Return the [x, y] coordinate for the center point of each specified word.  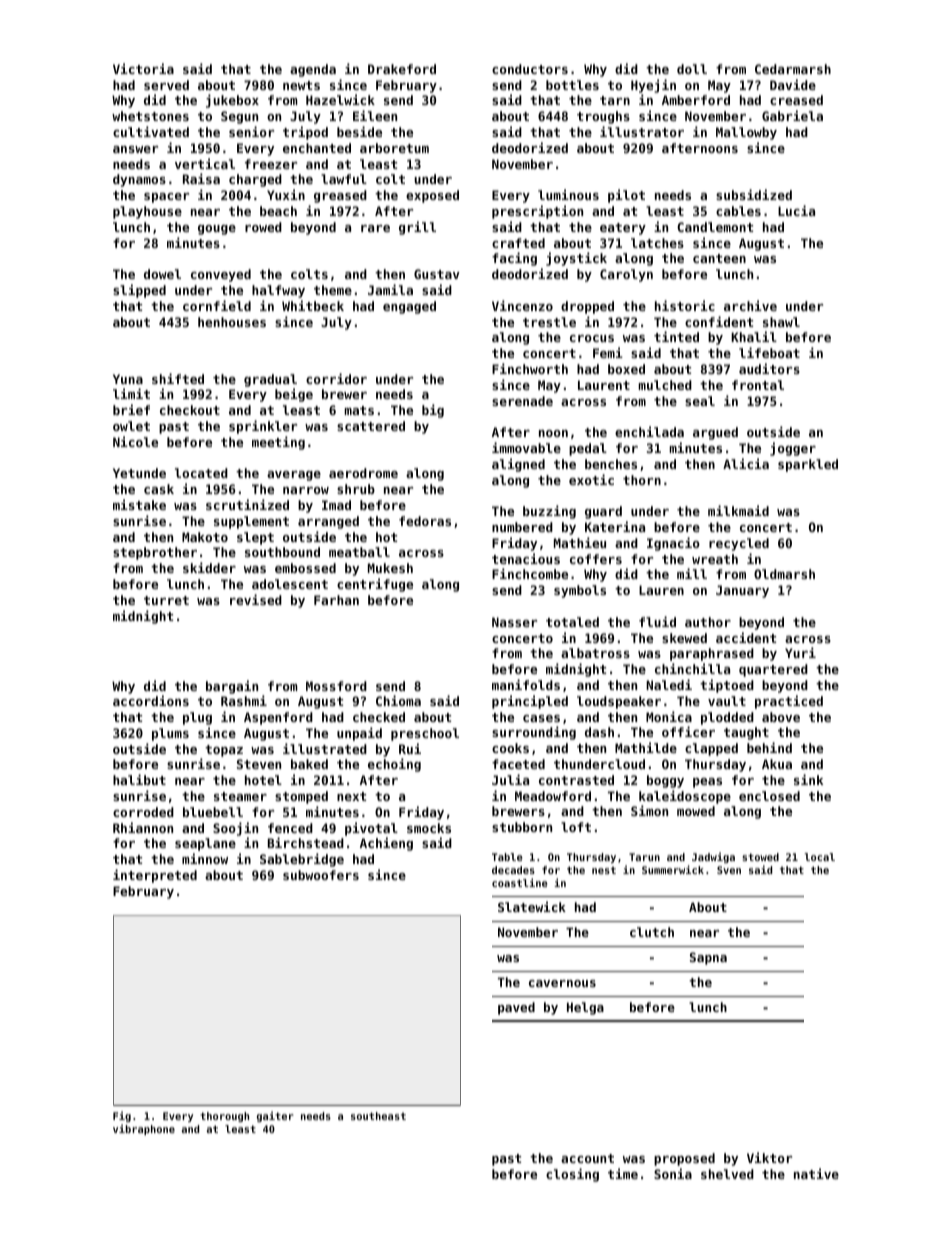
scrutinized [247, 504]
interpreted [155, 876]
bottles [572, 85]
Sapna [708, 958]
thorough [224, 1117]
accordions [151, 700]
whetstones [150, 116]
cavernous [562, 983]
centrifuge [375, 585]
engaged [409, 307]
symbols [580, 591]
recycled [739, 544]
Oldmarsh [784, 574]
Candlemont [715, 227]
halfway [278, 291]
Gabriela [792, 115]
